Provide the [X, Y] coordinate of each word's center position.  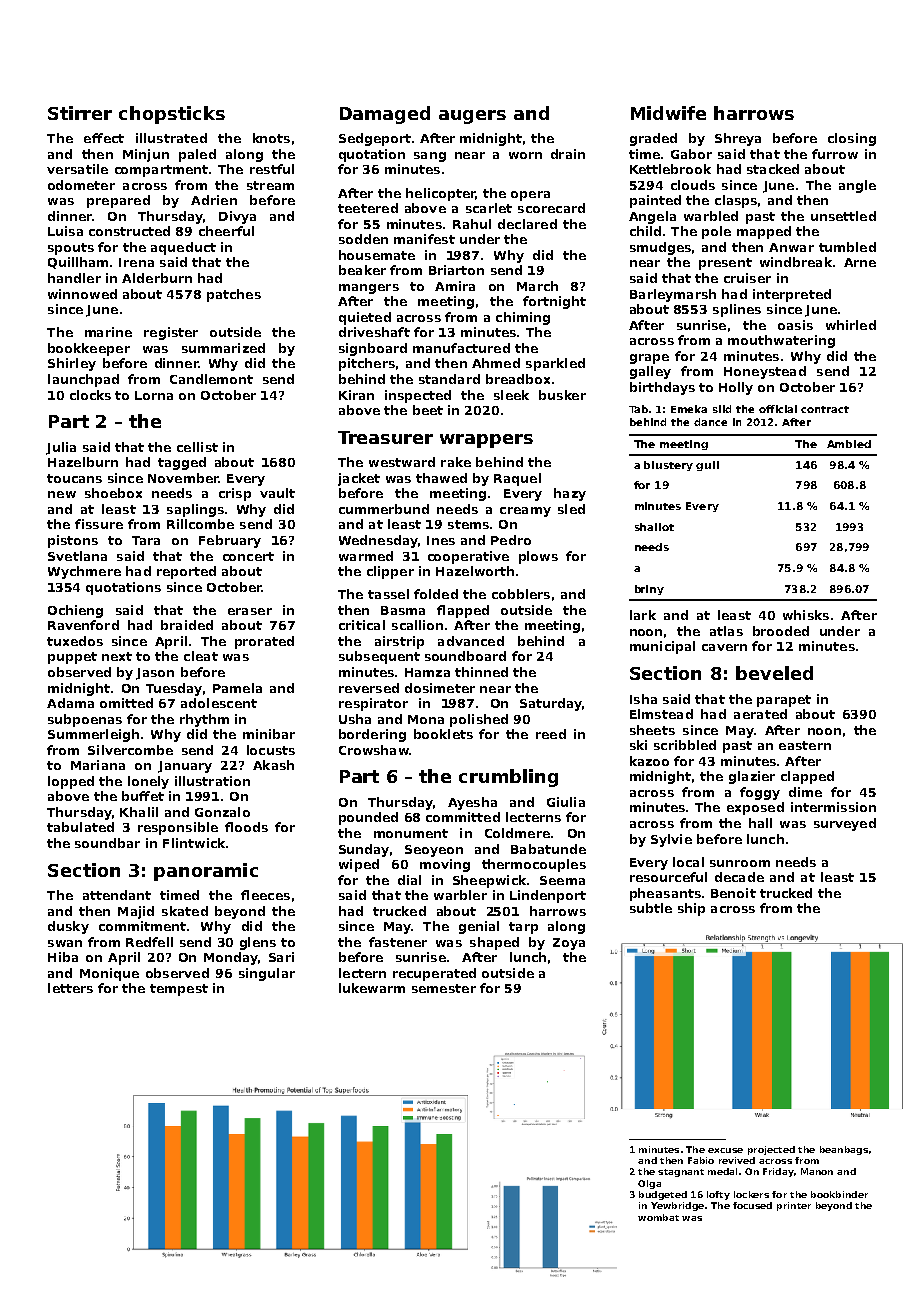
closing [852, 139]
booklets [443, 734]
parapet [784, 701]
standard [449, 379]
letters [70, 988]
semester [444, 988]
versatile [77, 169]
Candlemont [211, 379]
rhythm [204, 720]
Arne [860, 262]
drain [568, 154]
